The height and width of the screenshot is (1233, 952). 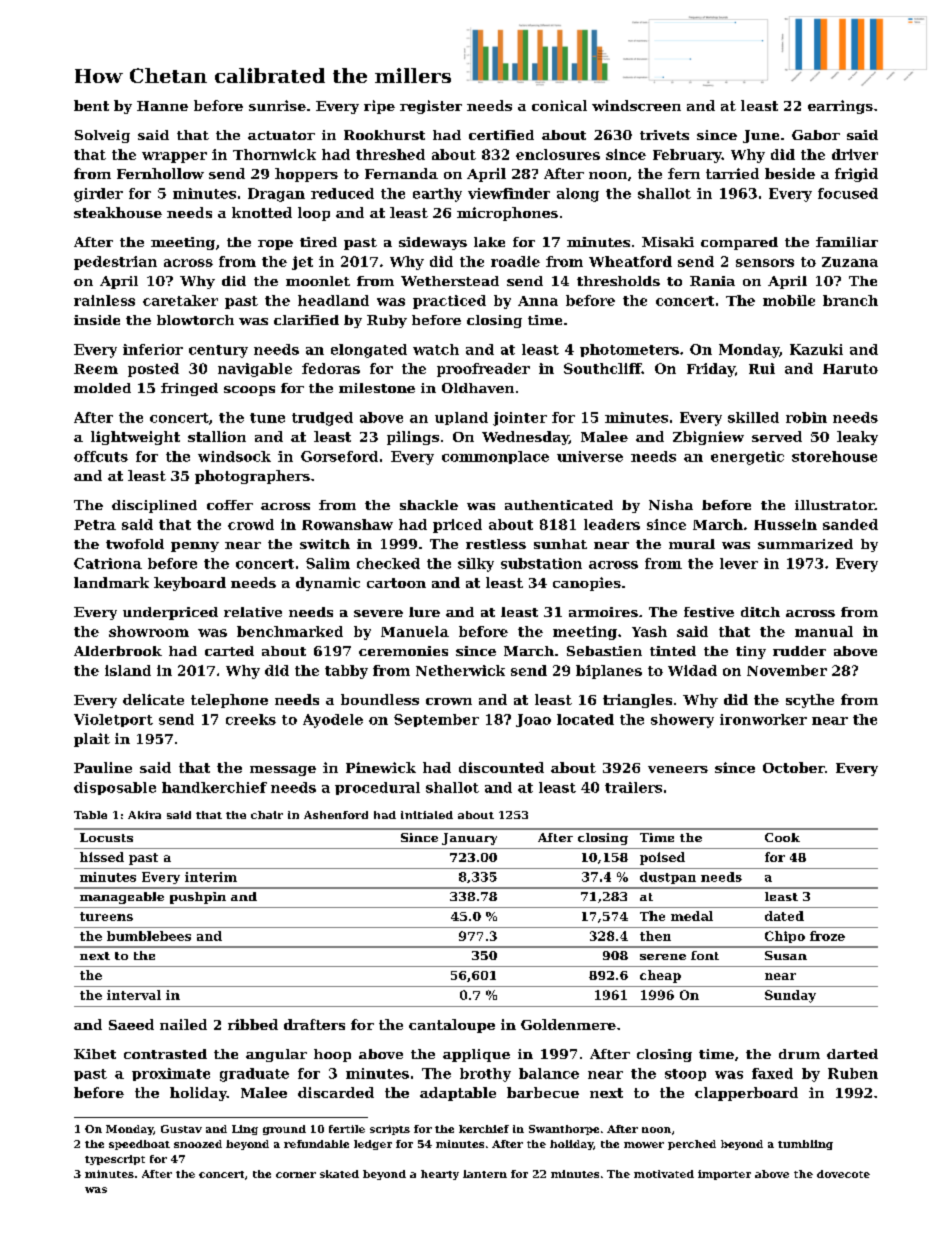 I want to click on hearty, so click(x=440, y=1175).
